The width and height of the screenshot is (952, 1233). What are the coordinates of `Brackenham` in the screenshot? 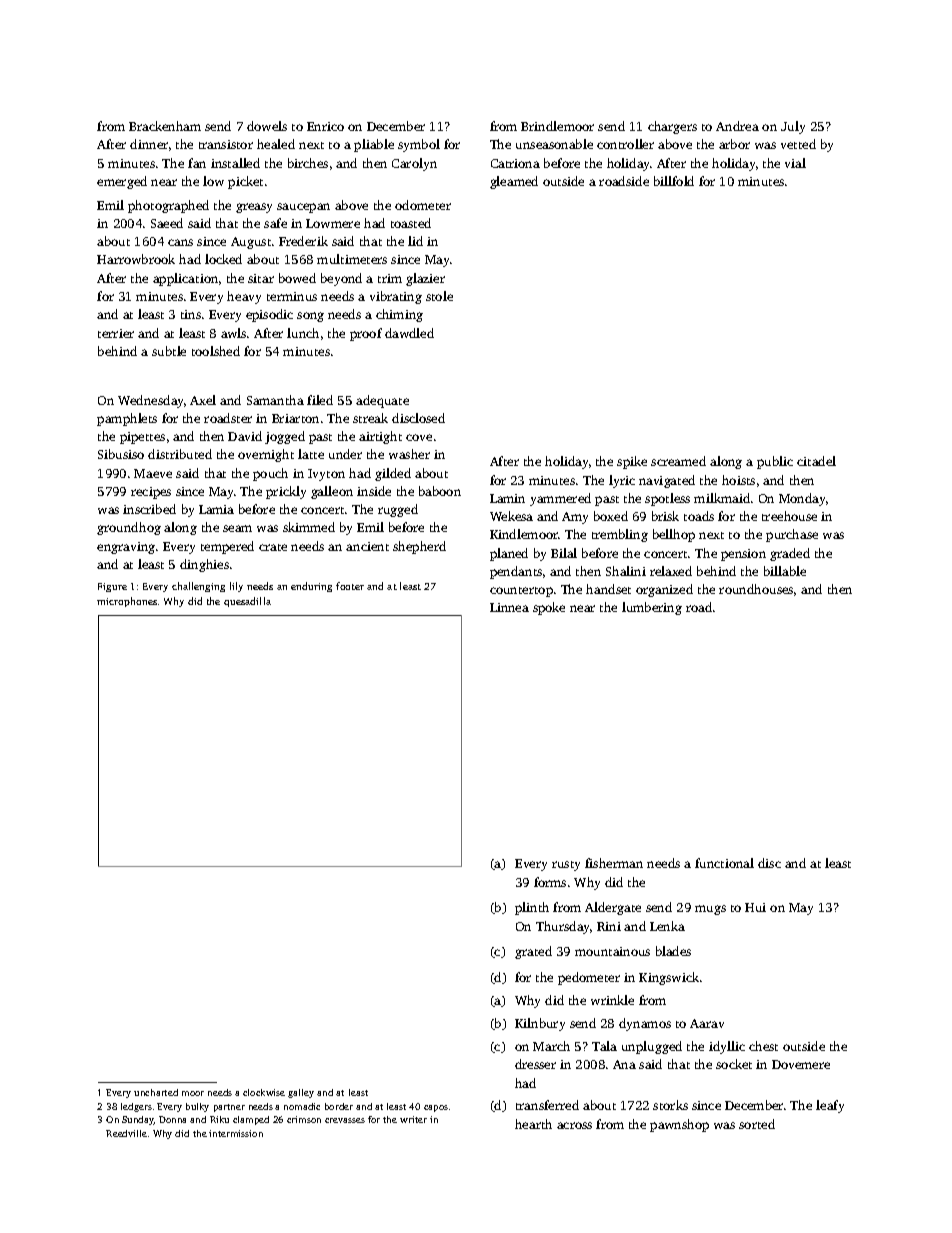 It's located at (165, 126).
